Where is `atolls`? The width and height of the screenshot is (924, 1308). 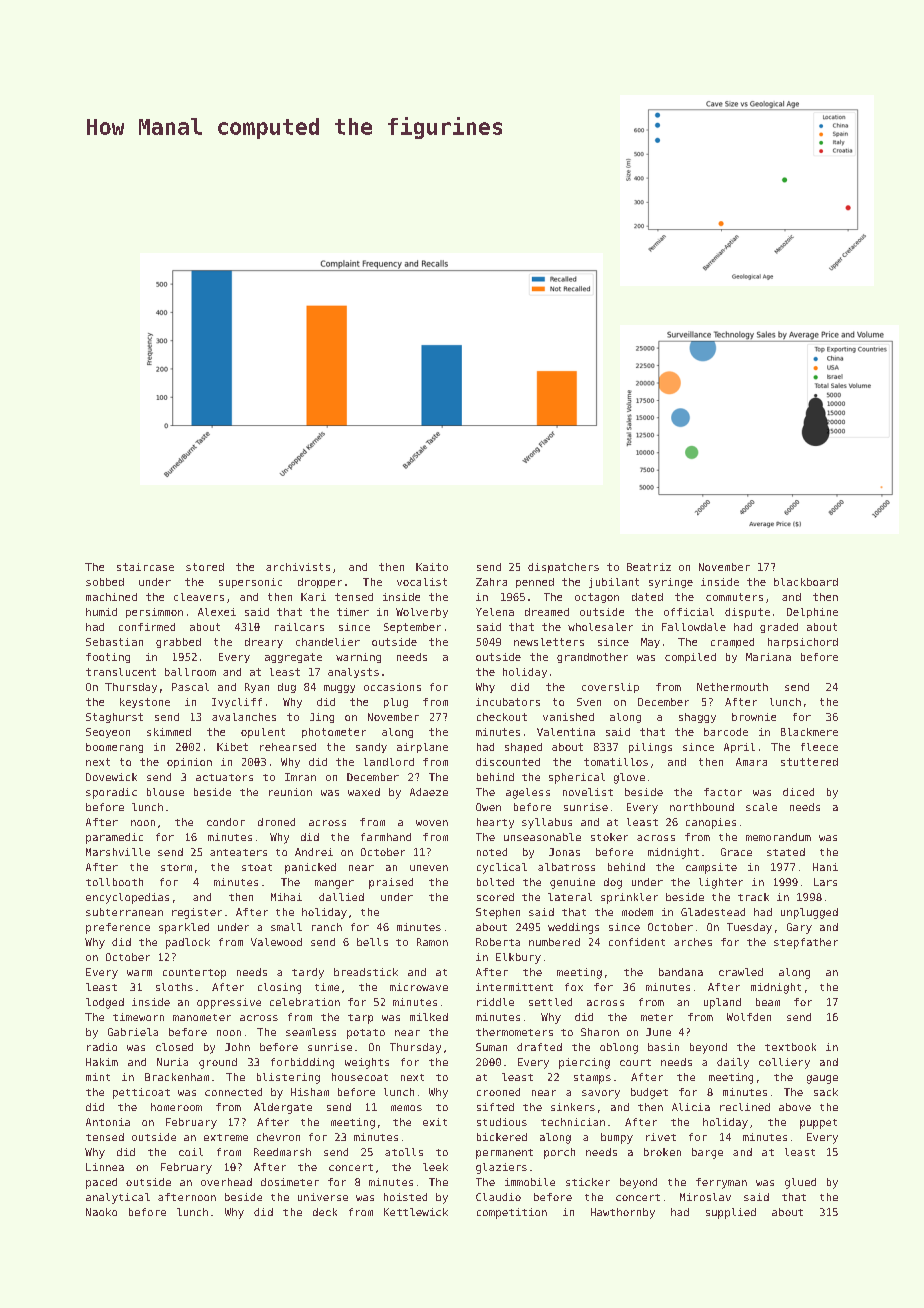
atolls is located at coordinates (404, 1152).
